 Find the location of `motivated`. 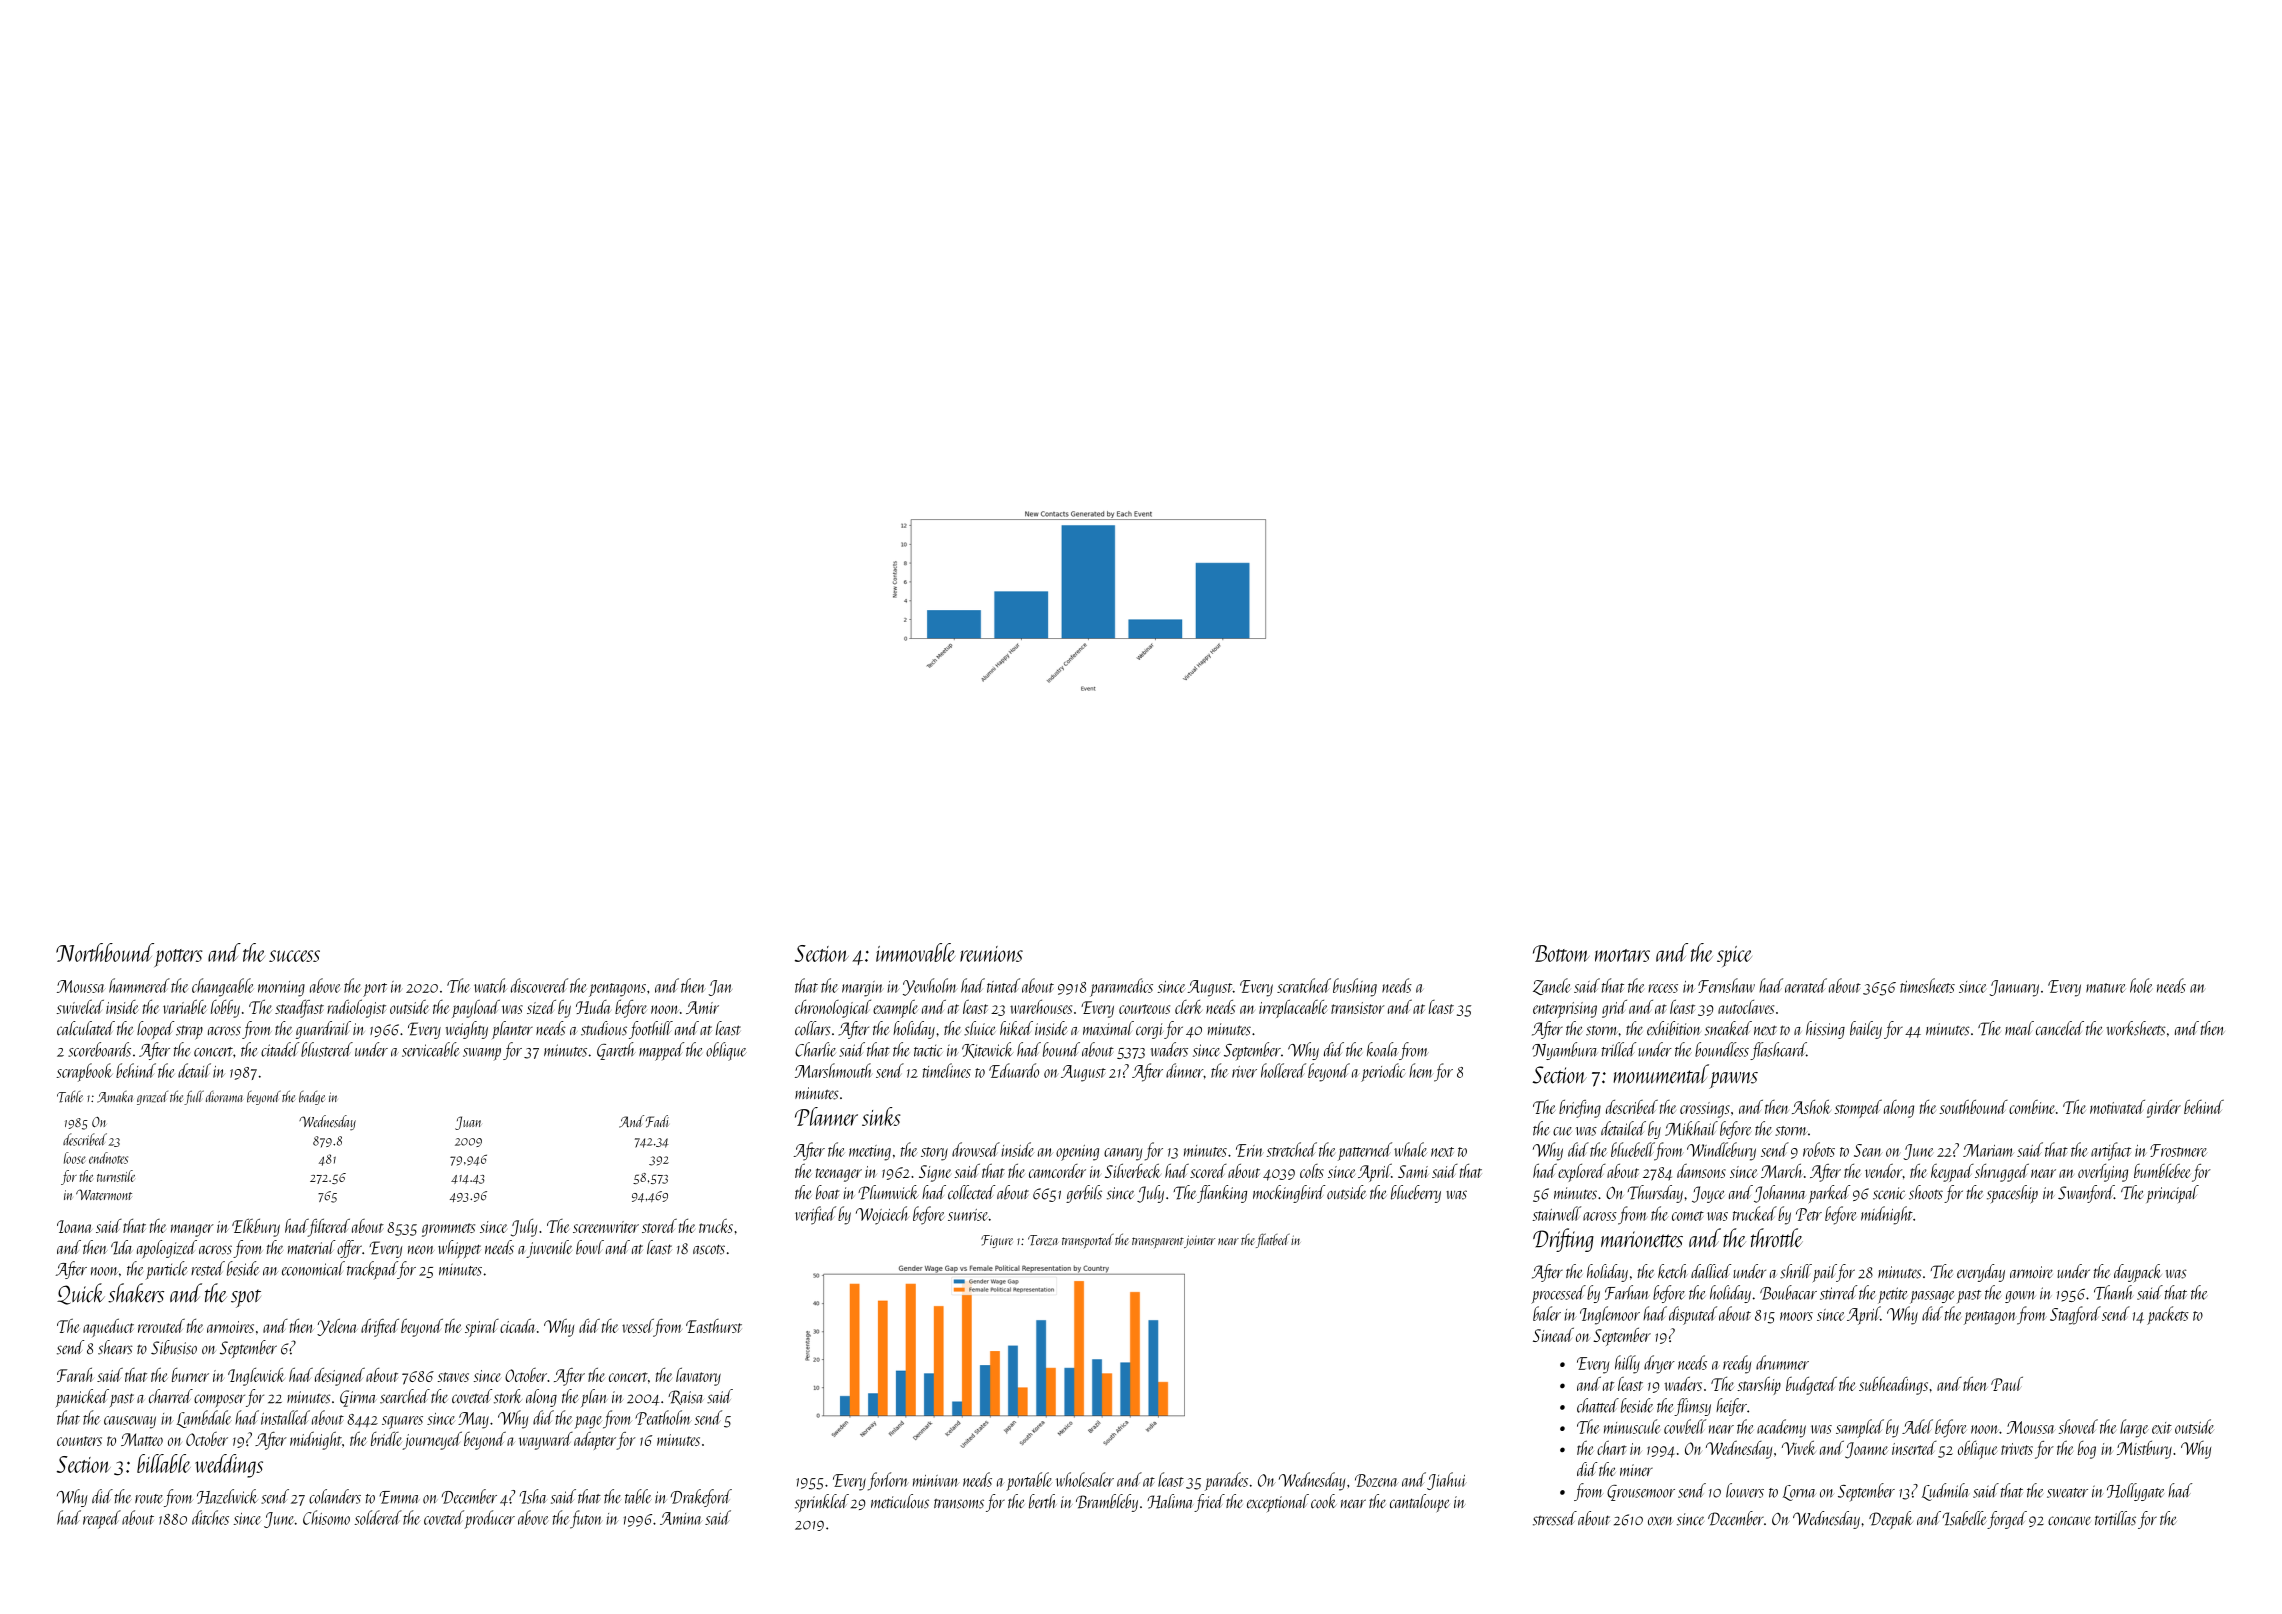

motivated is located at coordinates (2117, 1107).
